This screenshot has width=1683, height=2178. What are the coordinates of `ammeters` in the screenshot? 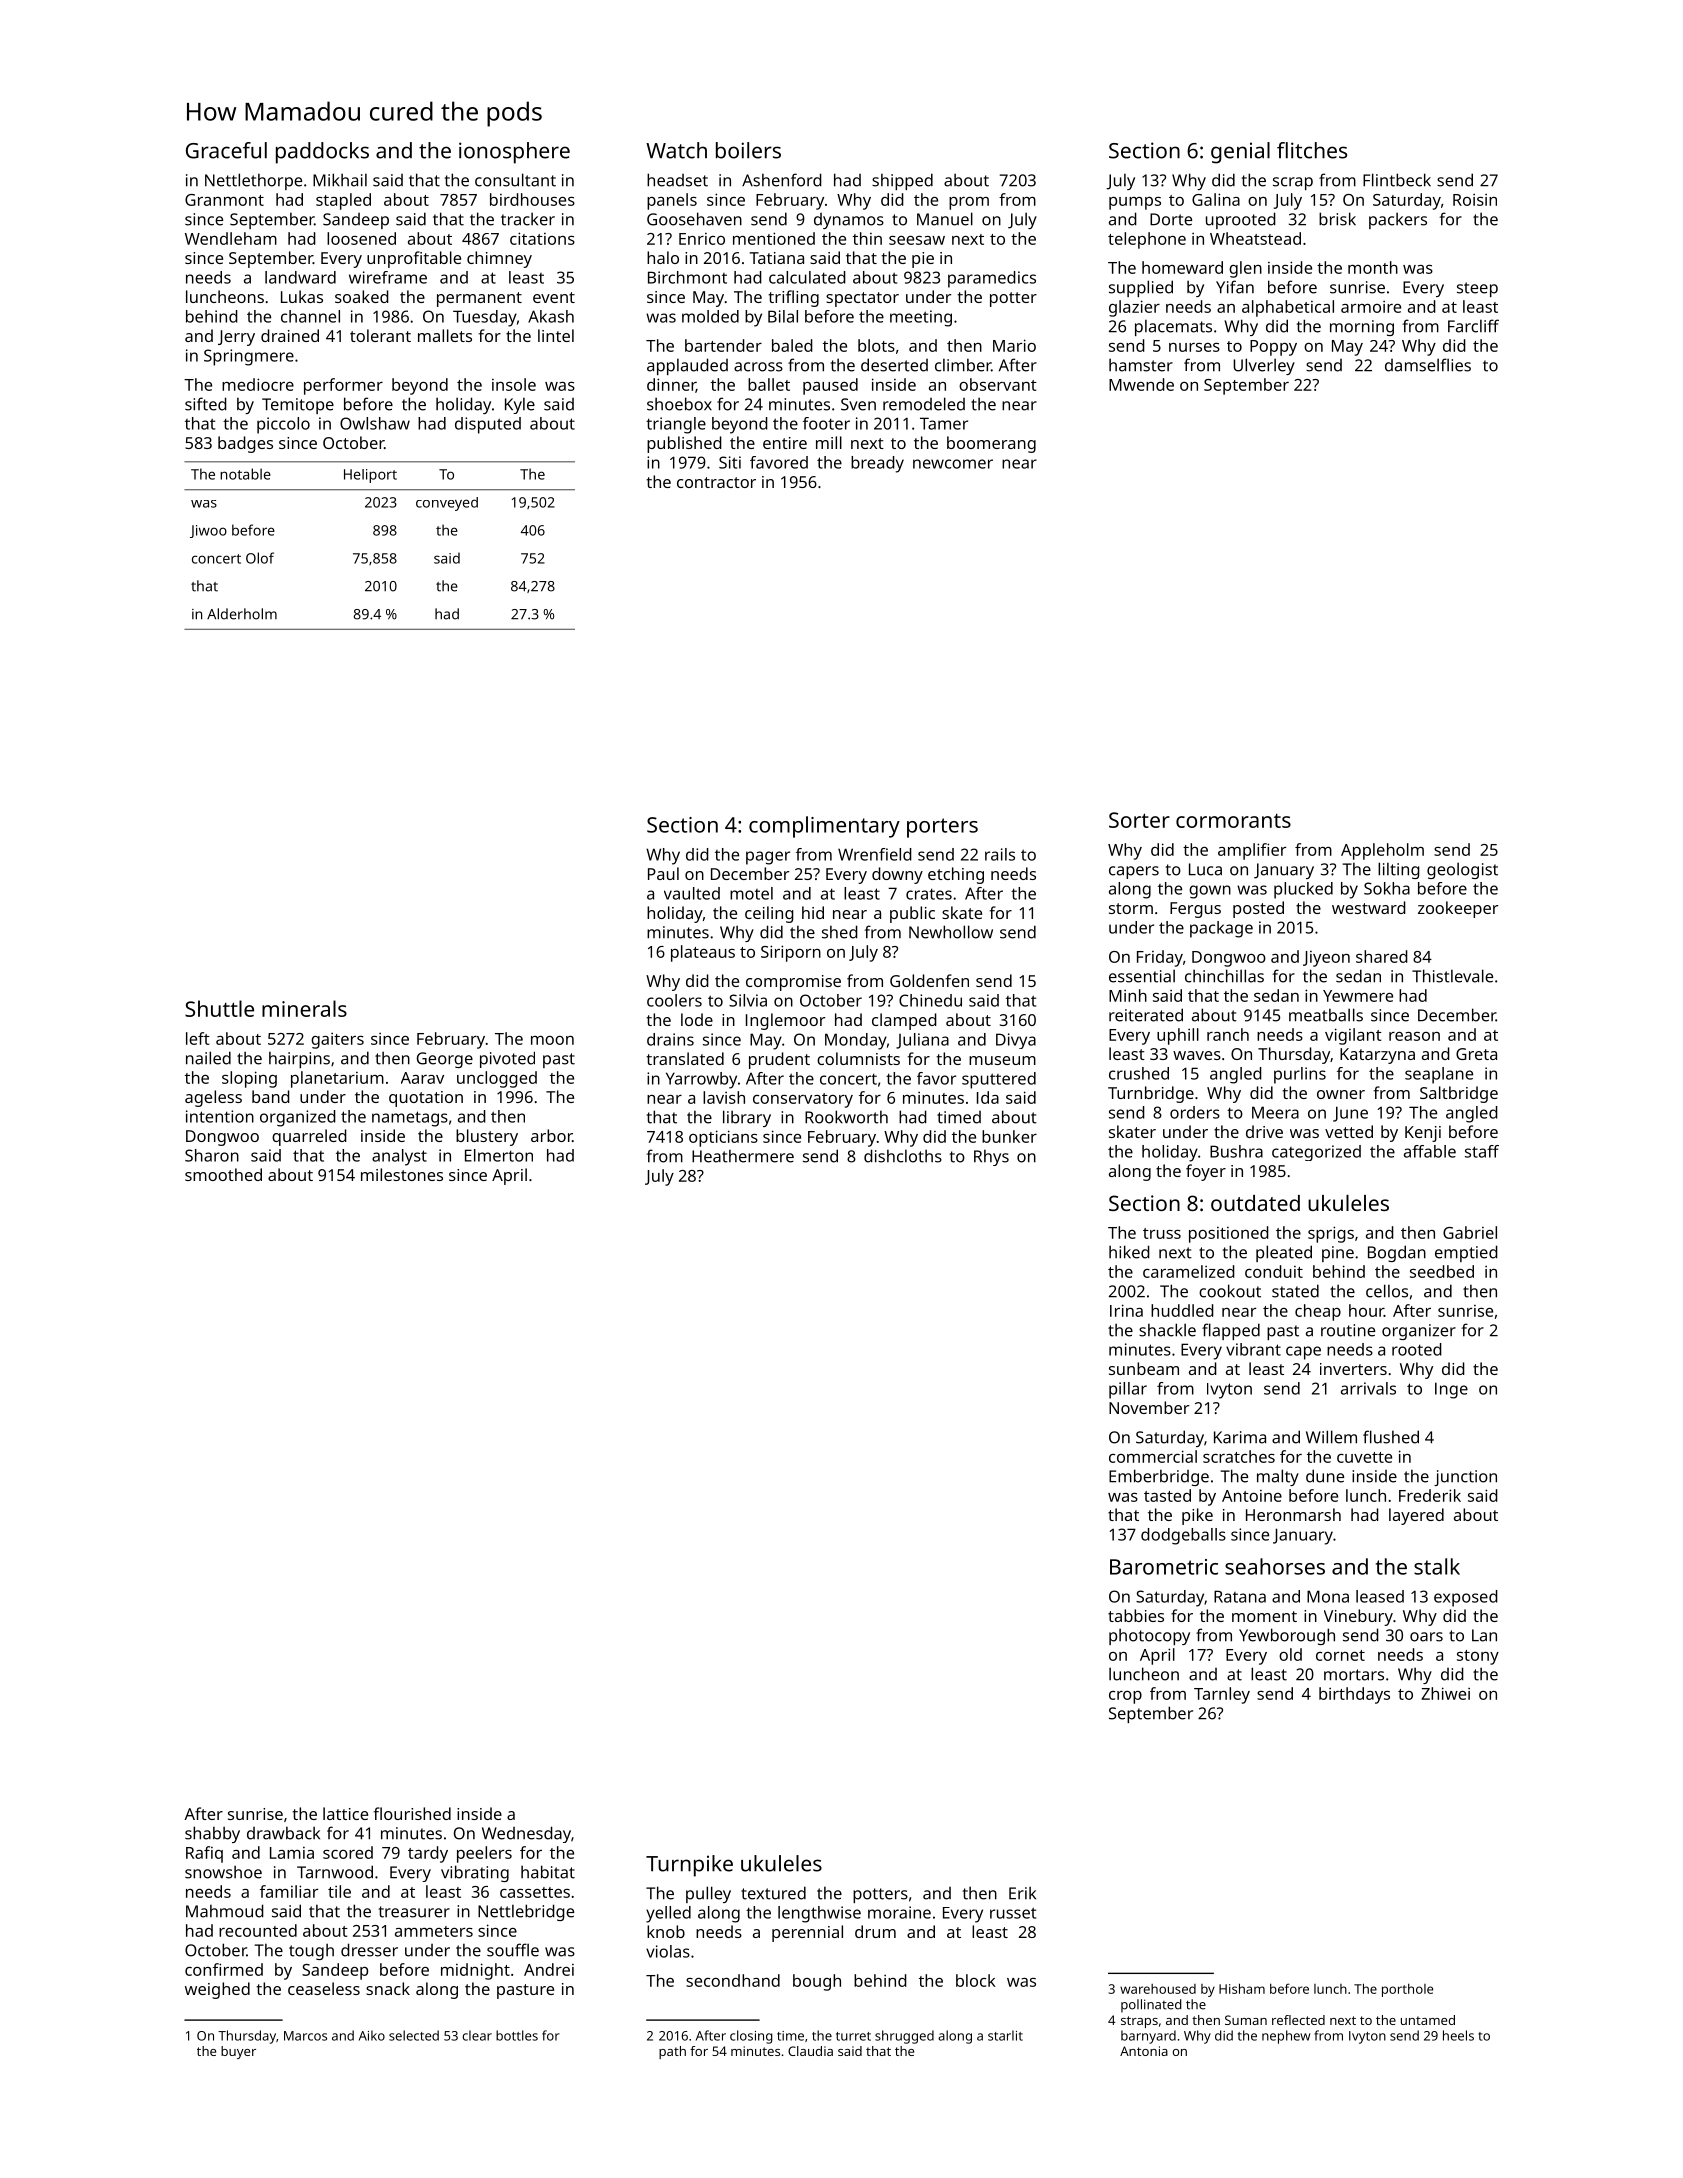 It's located at (434, 1931).
